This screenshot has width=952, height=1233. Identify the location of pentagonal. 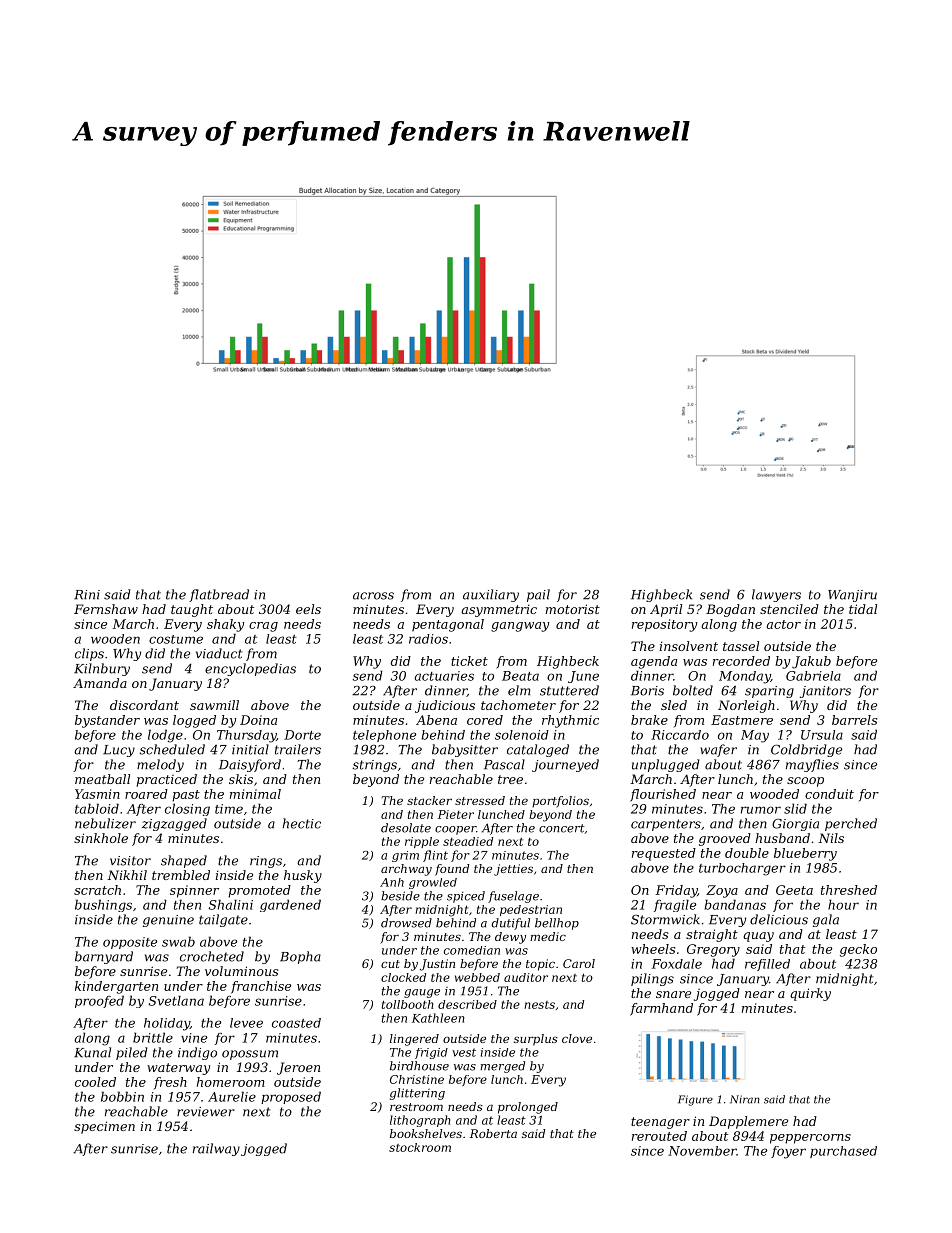
(448, 625).
